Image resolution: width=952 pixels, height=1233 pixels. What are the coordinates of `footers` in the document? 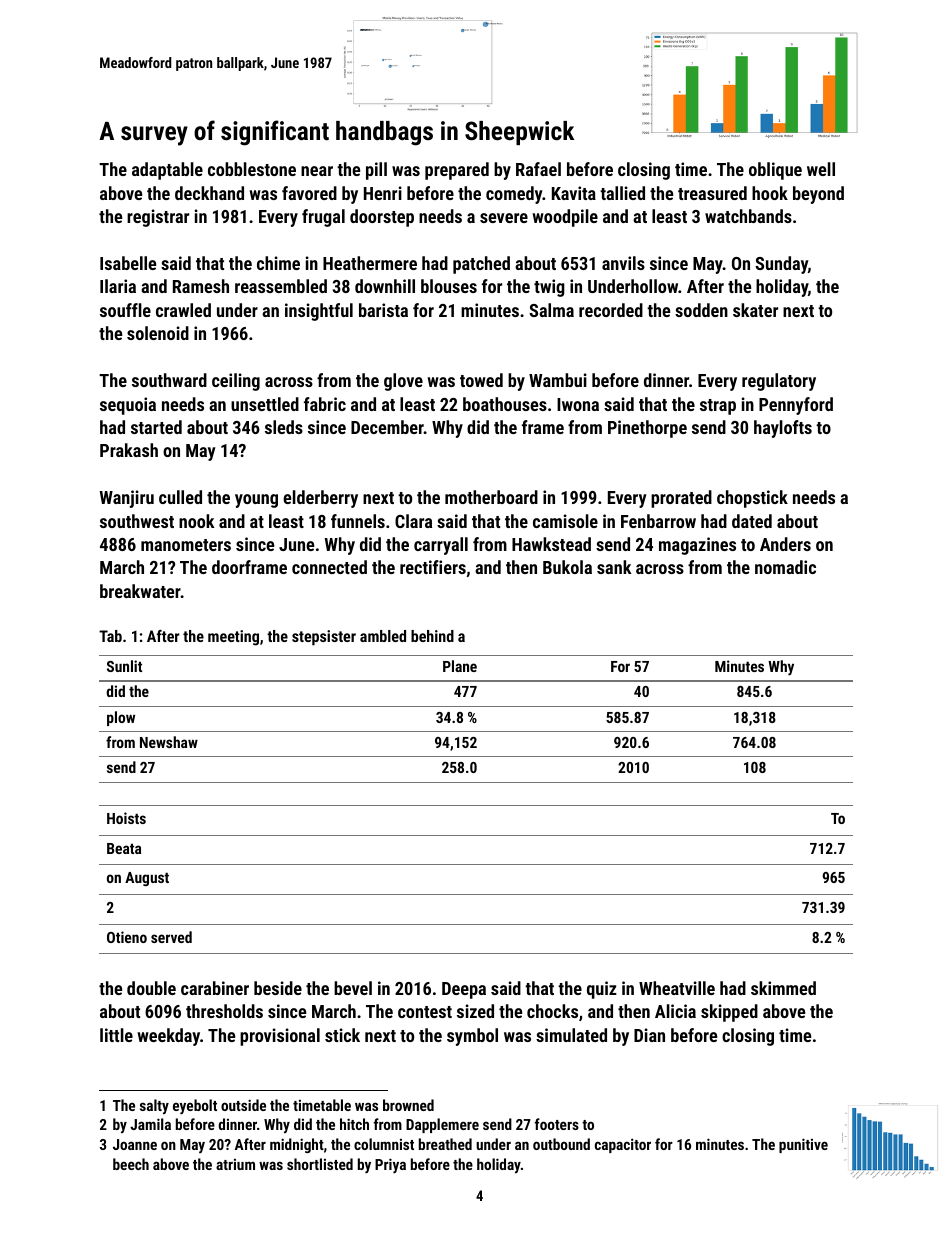 It's located at (557, 1124).
